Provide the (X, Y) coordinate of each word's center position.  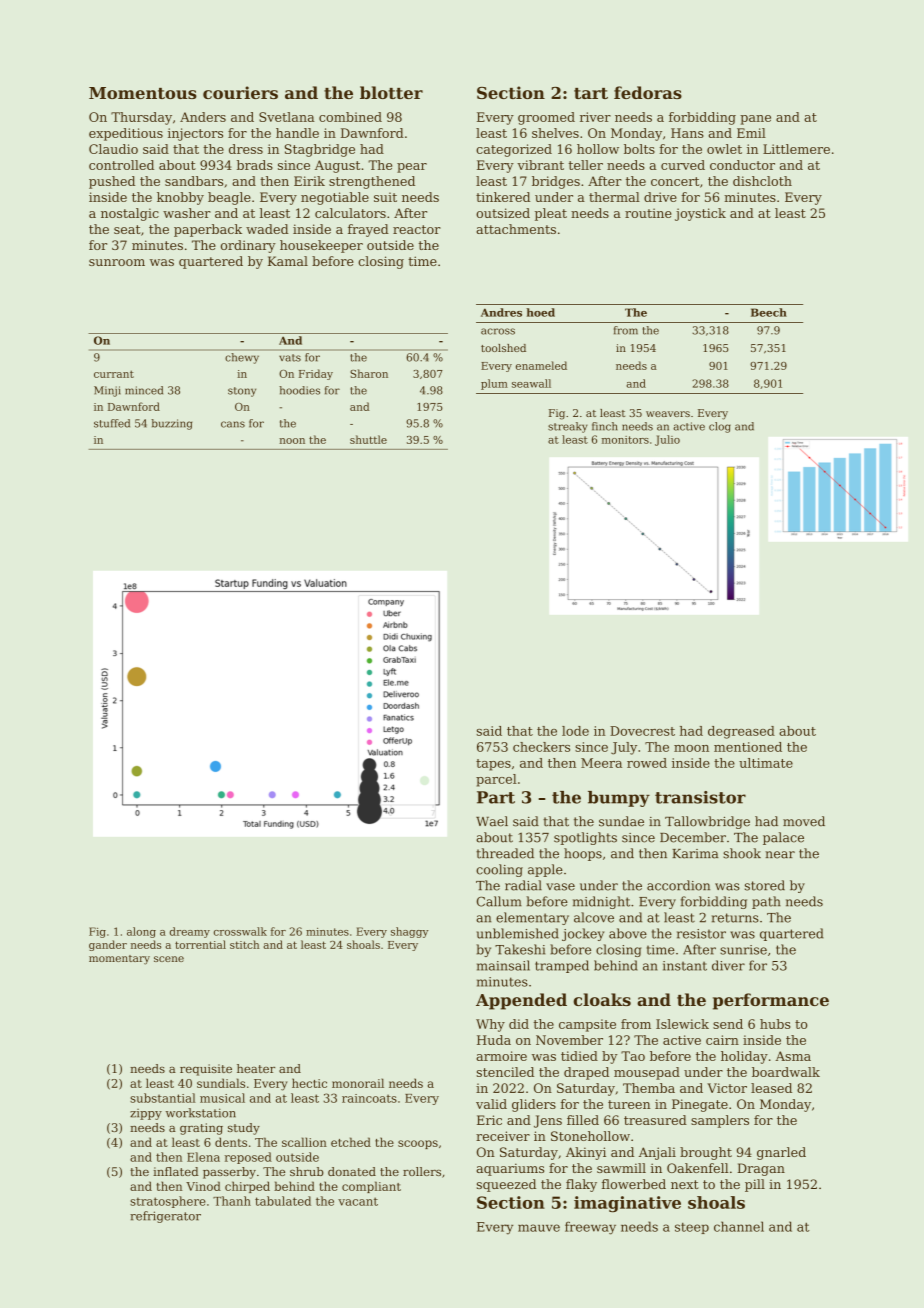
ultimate (766, 763)
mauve (539, 1228)
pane (755, 120)
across (498, 331)
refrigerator (165, 1217)
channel (739, 1226)
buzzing (171, 424)
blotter (391, 92)
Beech (769, 312)
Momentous (143, 93)
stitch (244, 944)
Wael (492, 821)
